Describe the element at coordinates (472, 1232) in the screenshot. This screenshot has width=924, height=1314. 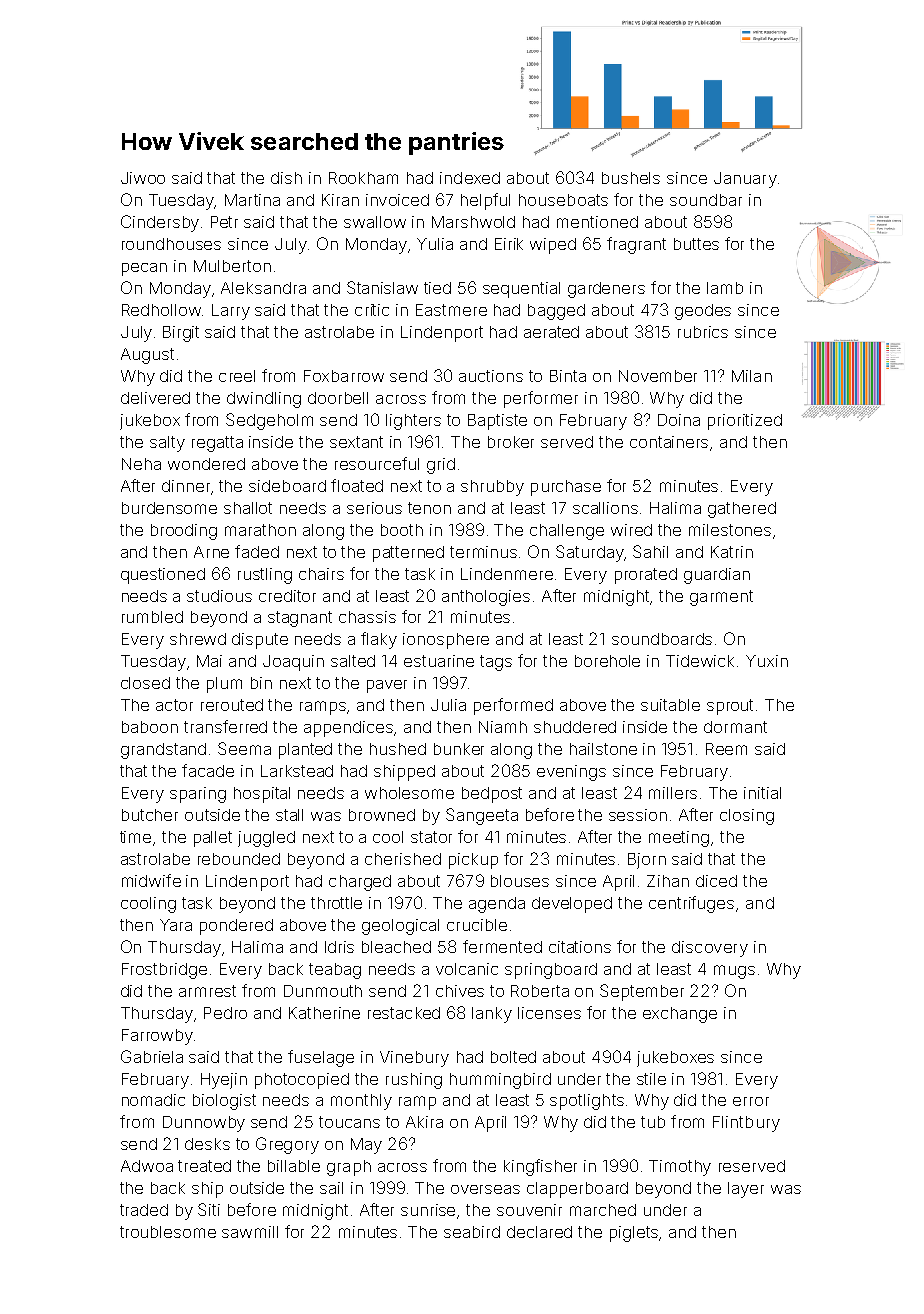
I see `seabird` at that location.
